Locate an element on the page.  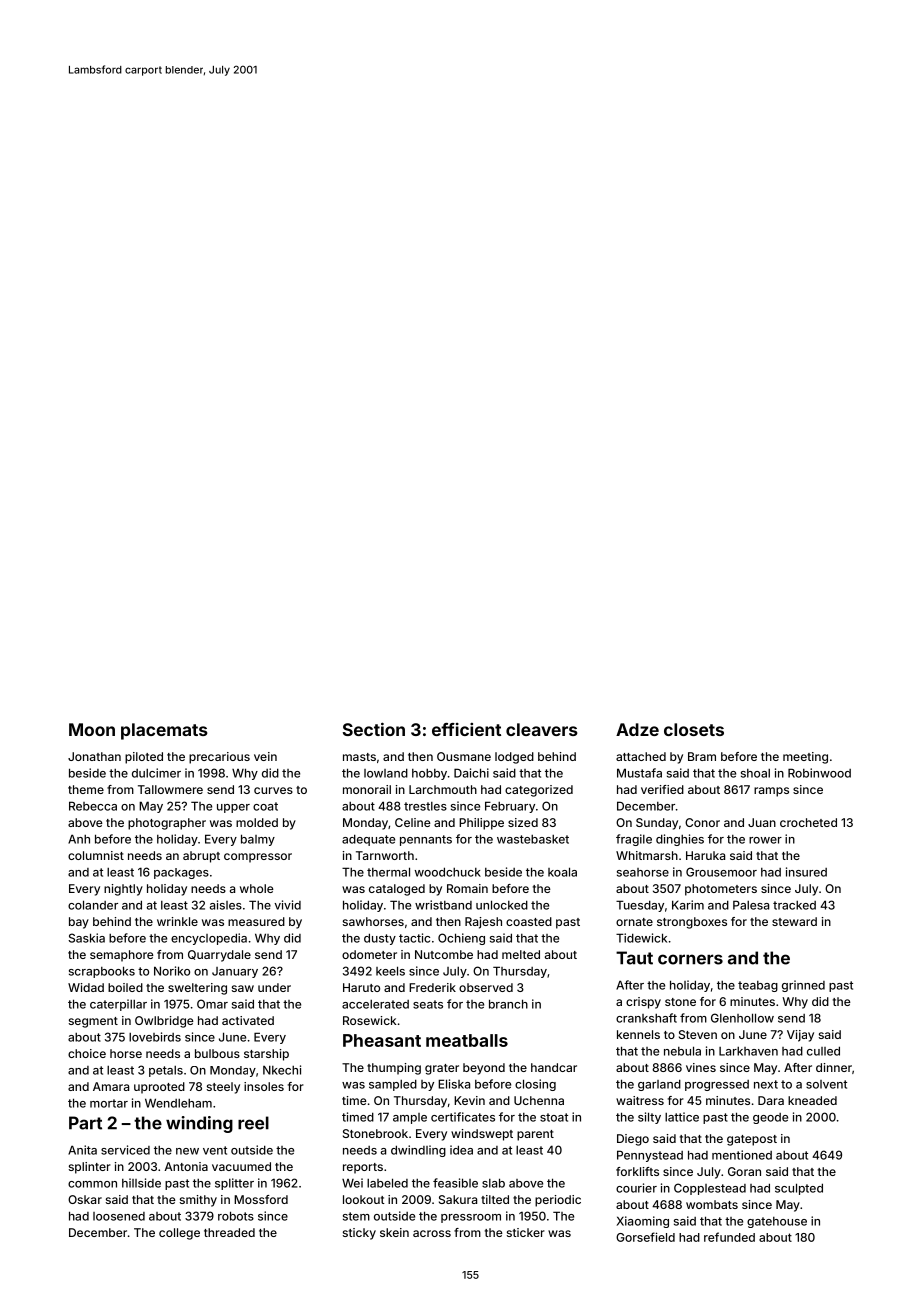
Moon is located at coordinates (92, 729).
